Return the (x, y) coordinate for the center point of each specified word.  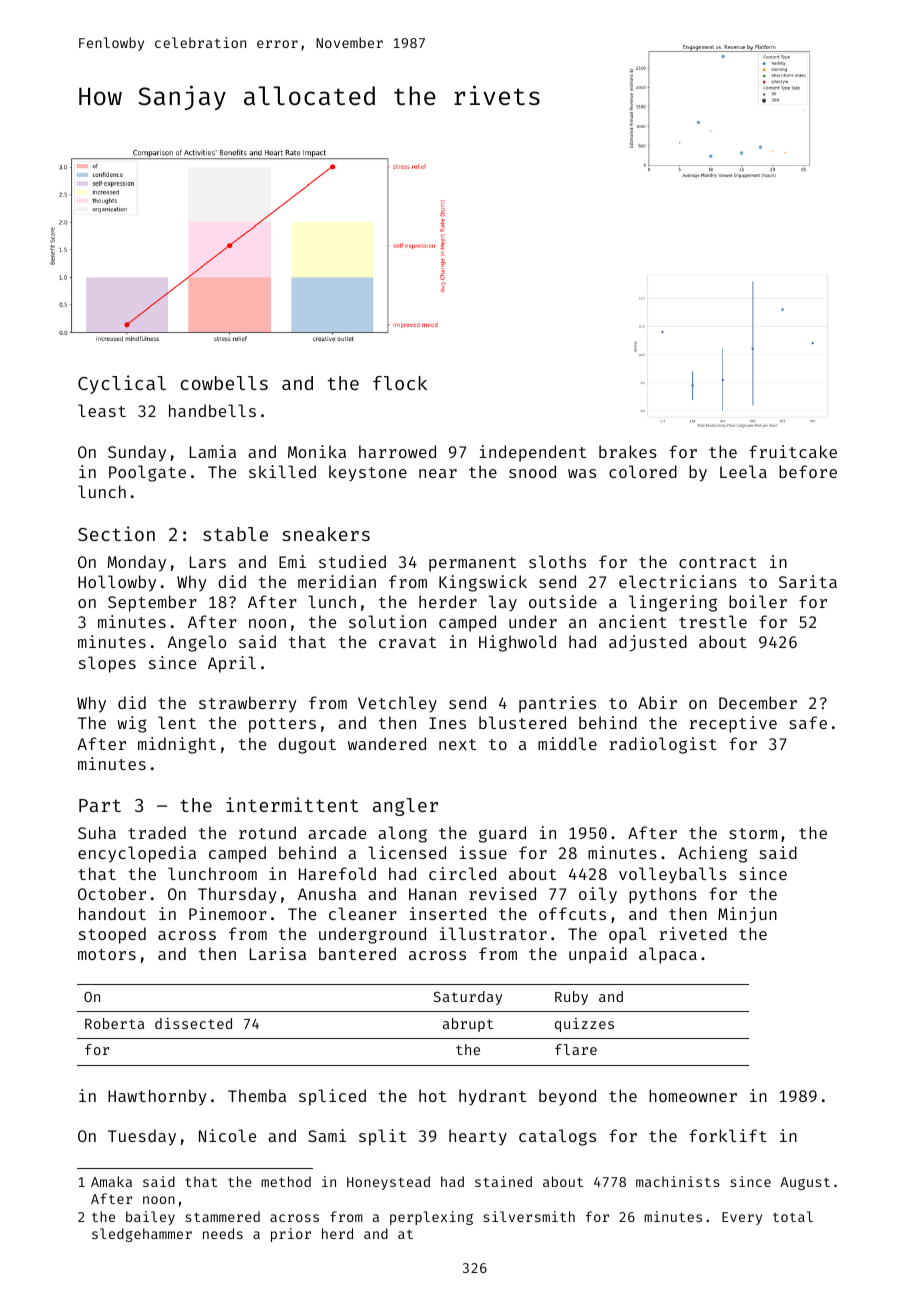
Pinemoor (228, 913)
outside (563, 601)
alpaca (668, 955)
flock (400, 383)
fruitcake (793, 451)
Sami (327, 1135)
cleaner (363, 913)
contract (718, 562)
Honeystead (388, 1183)
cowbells (224, 383)
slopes (107, 664)
